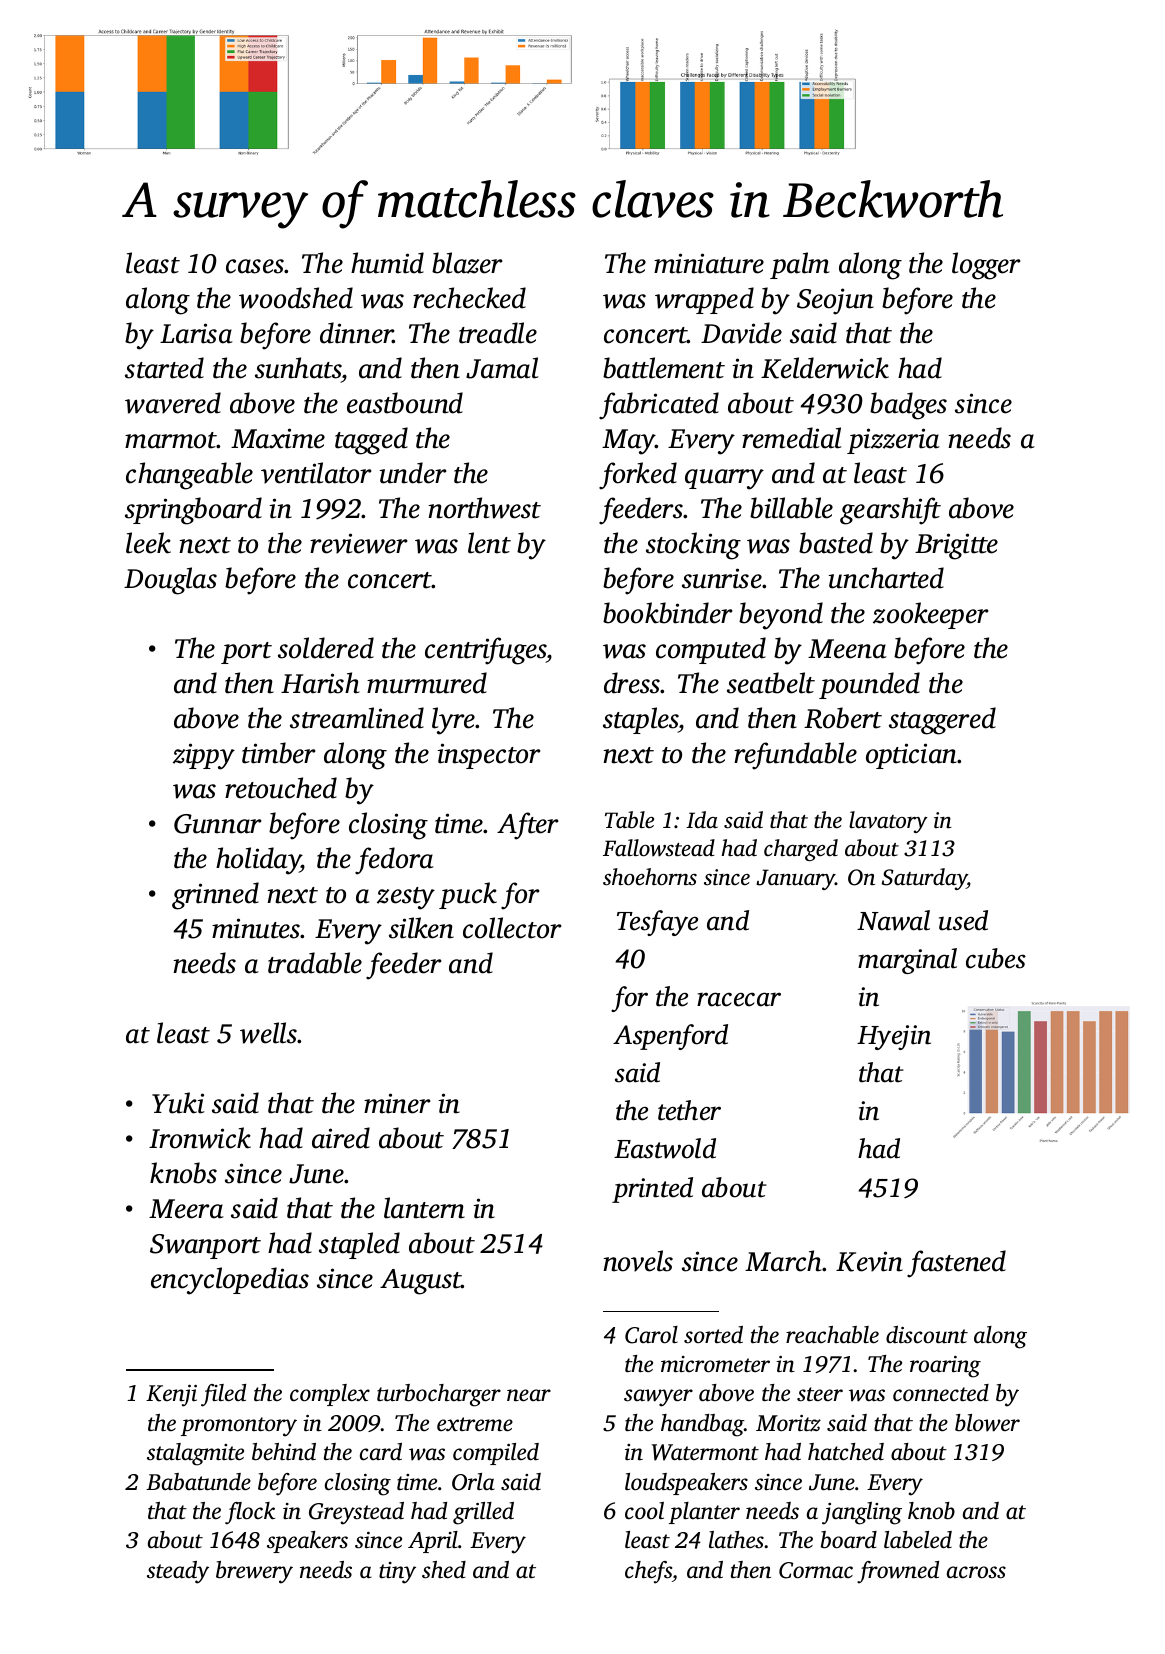  Describe the element at coordinates (894, 1037) in the screenshot. I see `Hyejin` at that location.
